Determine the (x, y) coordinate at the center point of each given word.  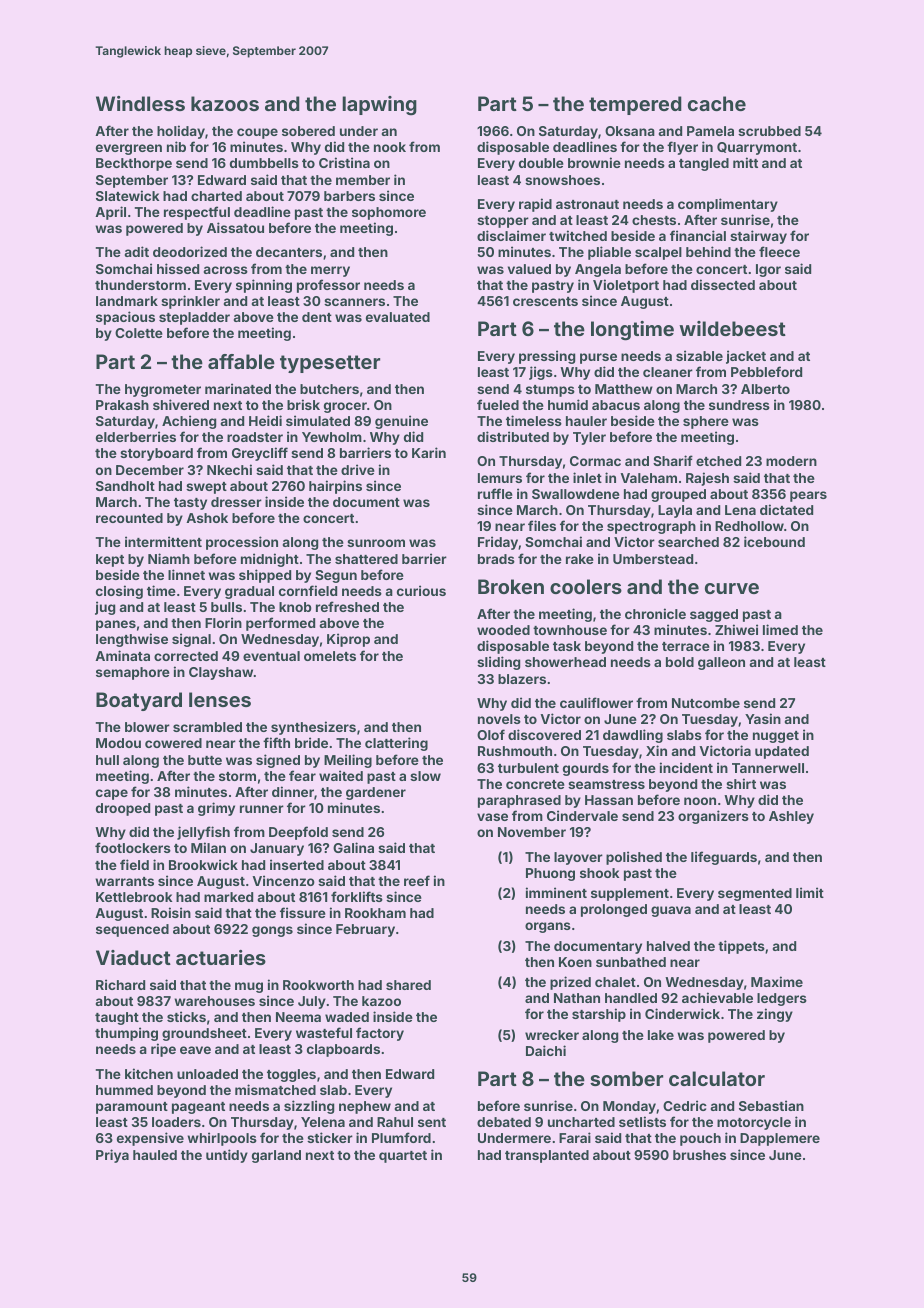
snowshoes (562, 180)
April (110, 213)
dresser (236, 502)
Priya (112, 1156)
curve (732, 588)
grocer (345, 407)
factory (380, 1034)
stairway (758, 237)
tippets (741, 947)
